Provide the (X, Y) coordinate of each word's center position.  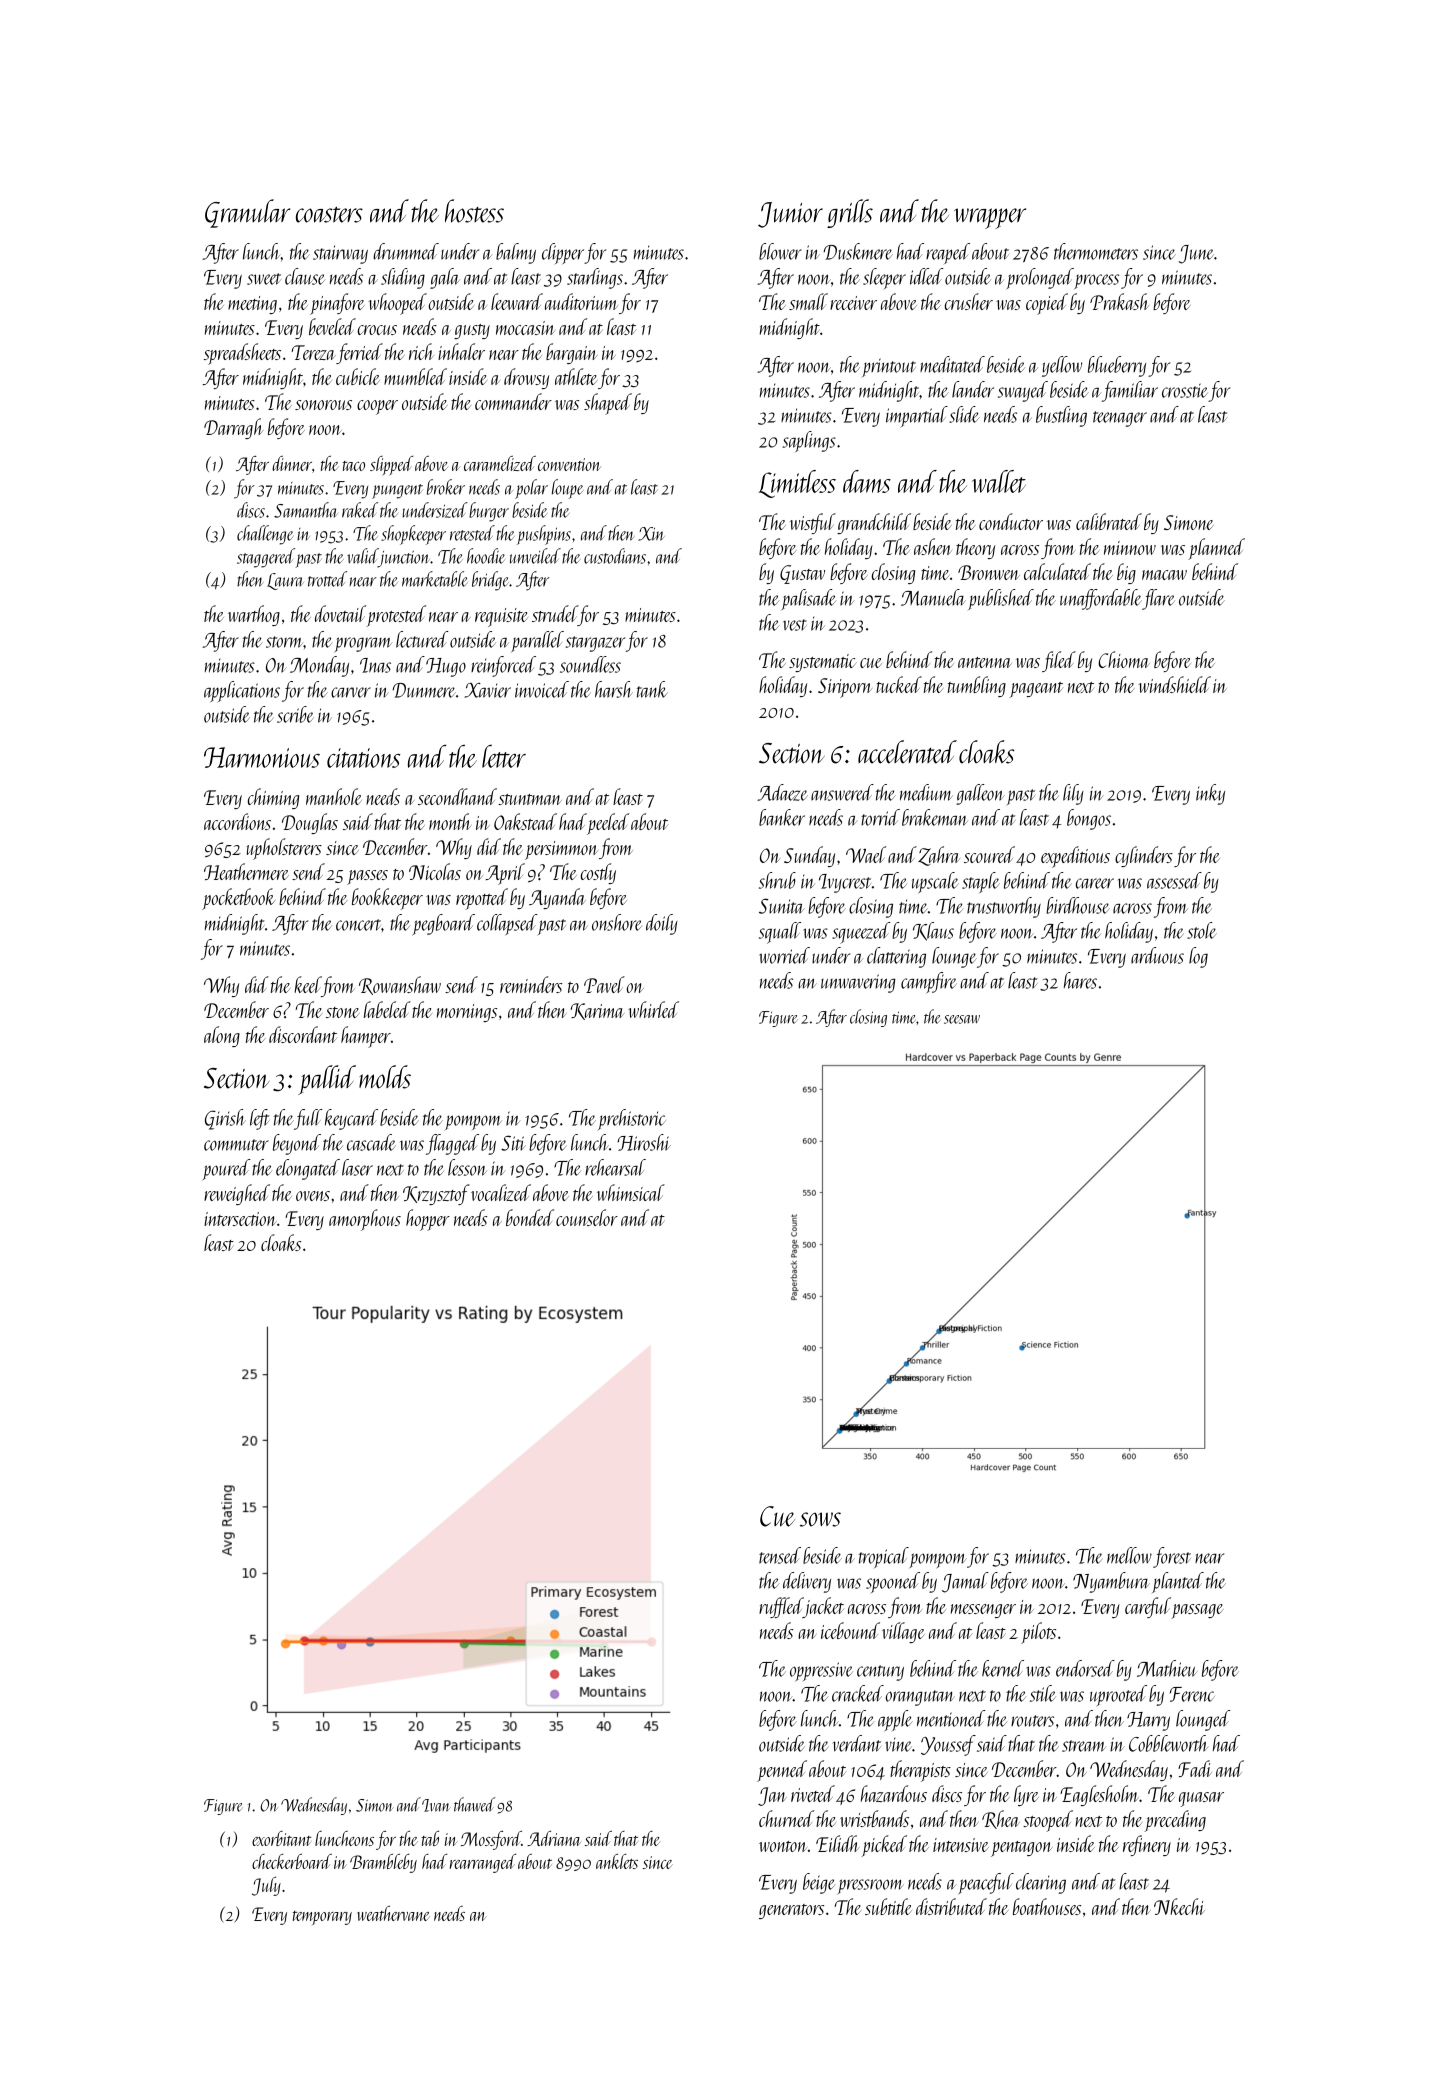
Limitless (797, 484)
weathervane (393, 1913)
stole (1202, 930)
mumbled (415, 376)
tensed (780, 1555)
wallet (999, 481)
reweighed (237, 1194)
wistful (813, 523)
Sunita (782, 906)
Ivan (436, 1805)
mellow (1129, 1555)
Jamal (965, 1582)
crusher (969, 301)
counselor (587, 1217)
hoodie (486, 556)
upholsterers (284, 849)
